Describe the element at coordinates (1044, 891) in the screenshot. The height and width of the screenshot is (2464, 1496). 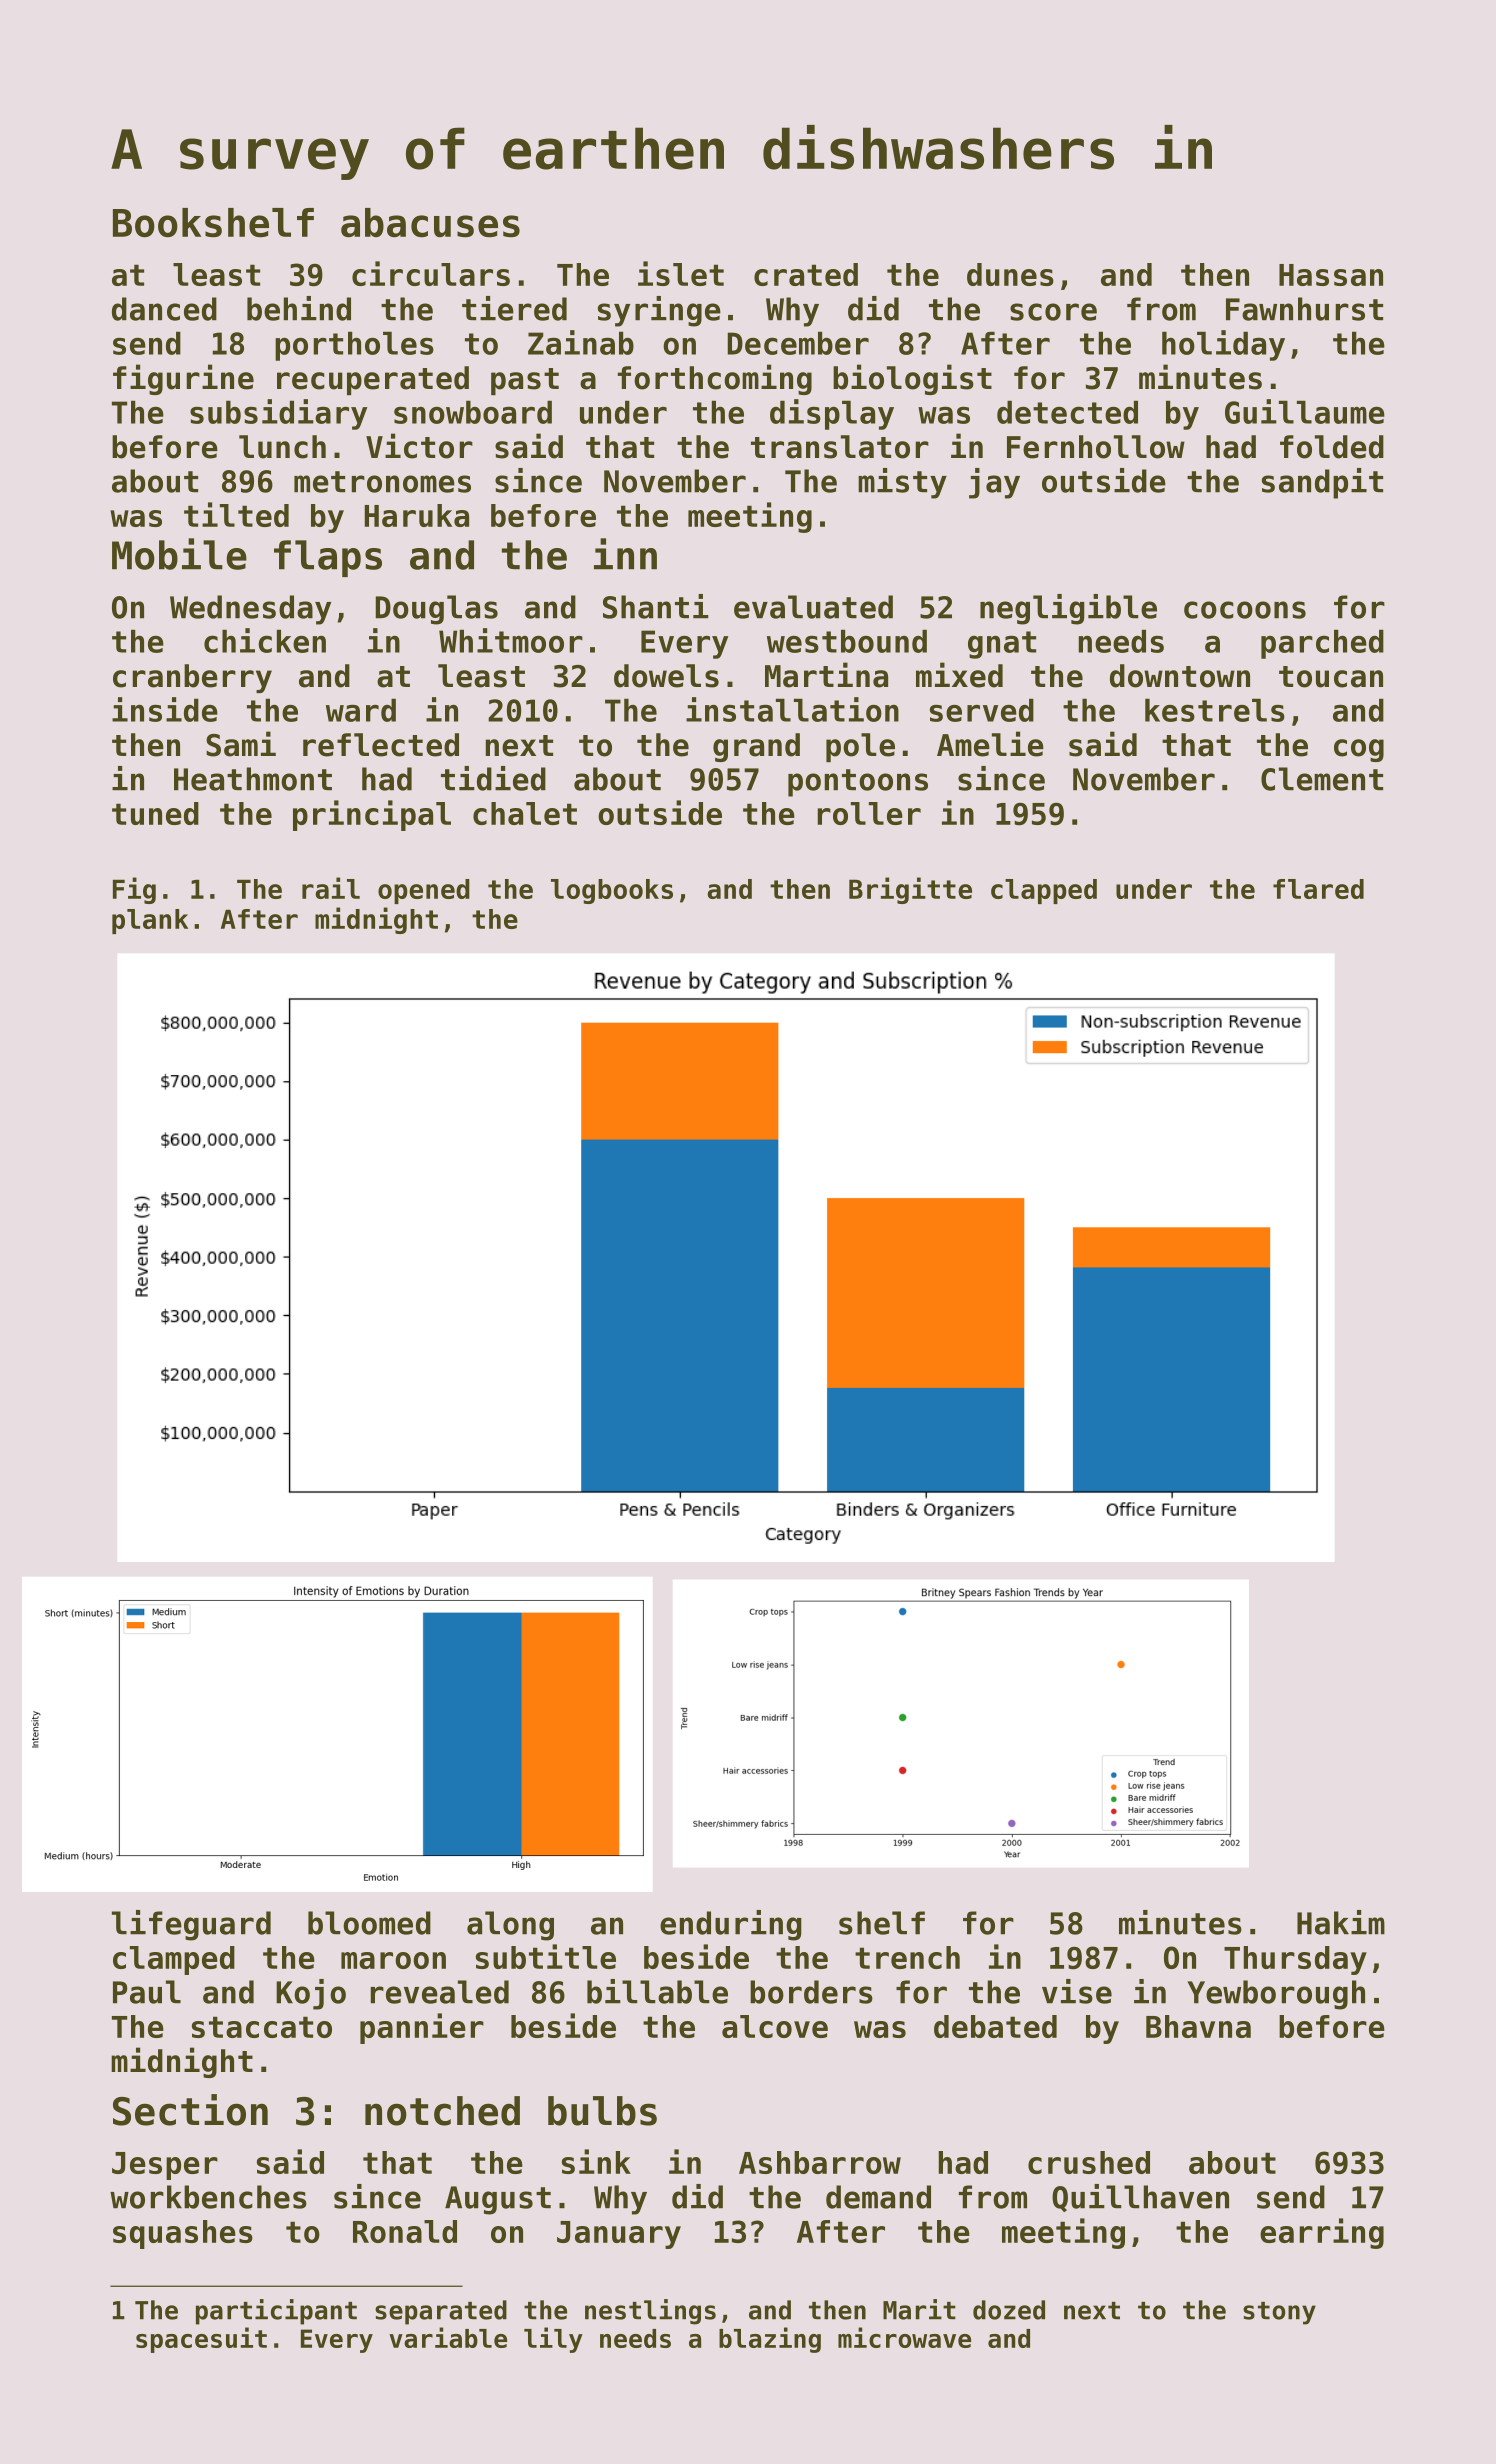
I see `clapped` at that location.
